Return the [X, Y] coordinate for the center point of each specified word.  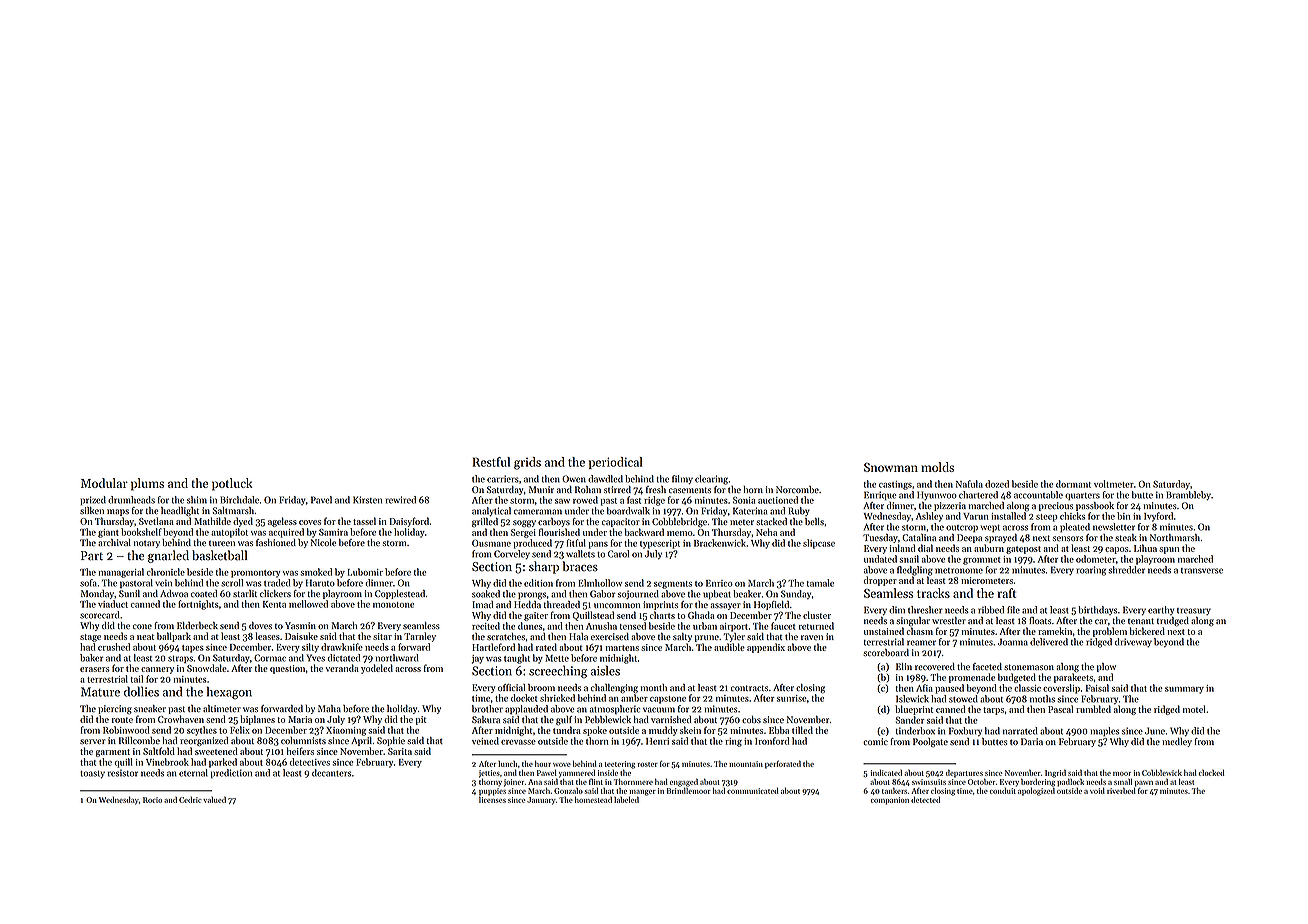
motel [1194, 709]
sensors [1068, 538]
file [1013, 610]
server [92, 741]
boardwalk [628, 511]
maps [118, 512]
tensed [633, 626]
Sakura [486, 719]
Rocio [152, 800]
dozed [997, 484]
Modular [104, 483]
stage [90, 638]
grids [527, 463]
